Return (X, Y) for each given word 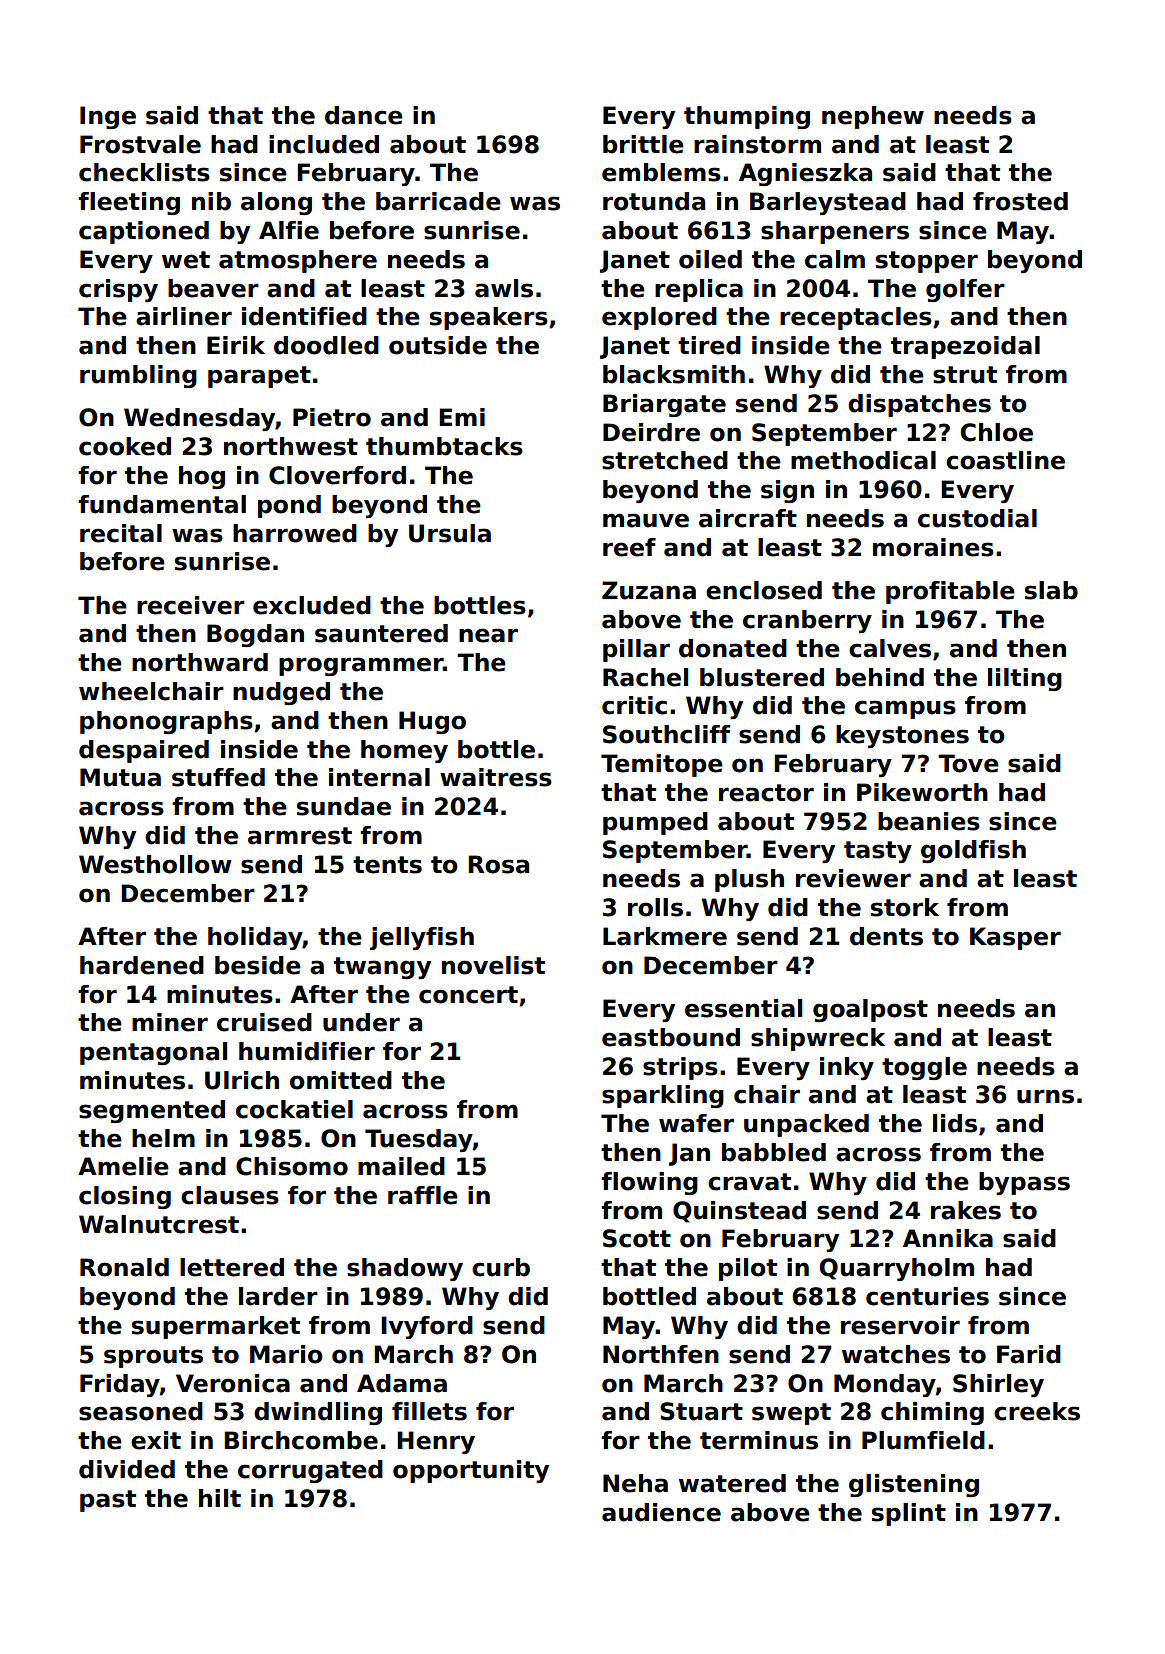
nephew (873, 117)
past (108, 1501)
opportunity (471, 1471)
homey (404, 751)
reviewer (853, 878)
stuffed (218, 777)
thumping (747, 117)
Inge (108, 117)
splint (909, 1514)
